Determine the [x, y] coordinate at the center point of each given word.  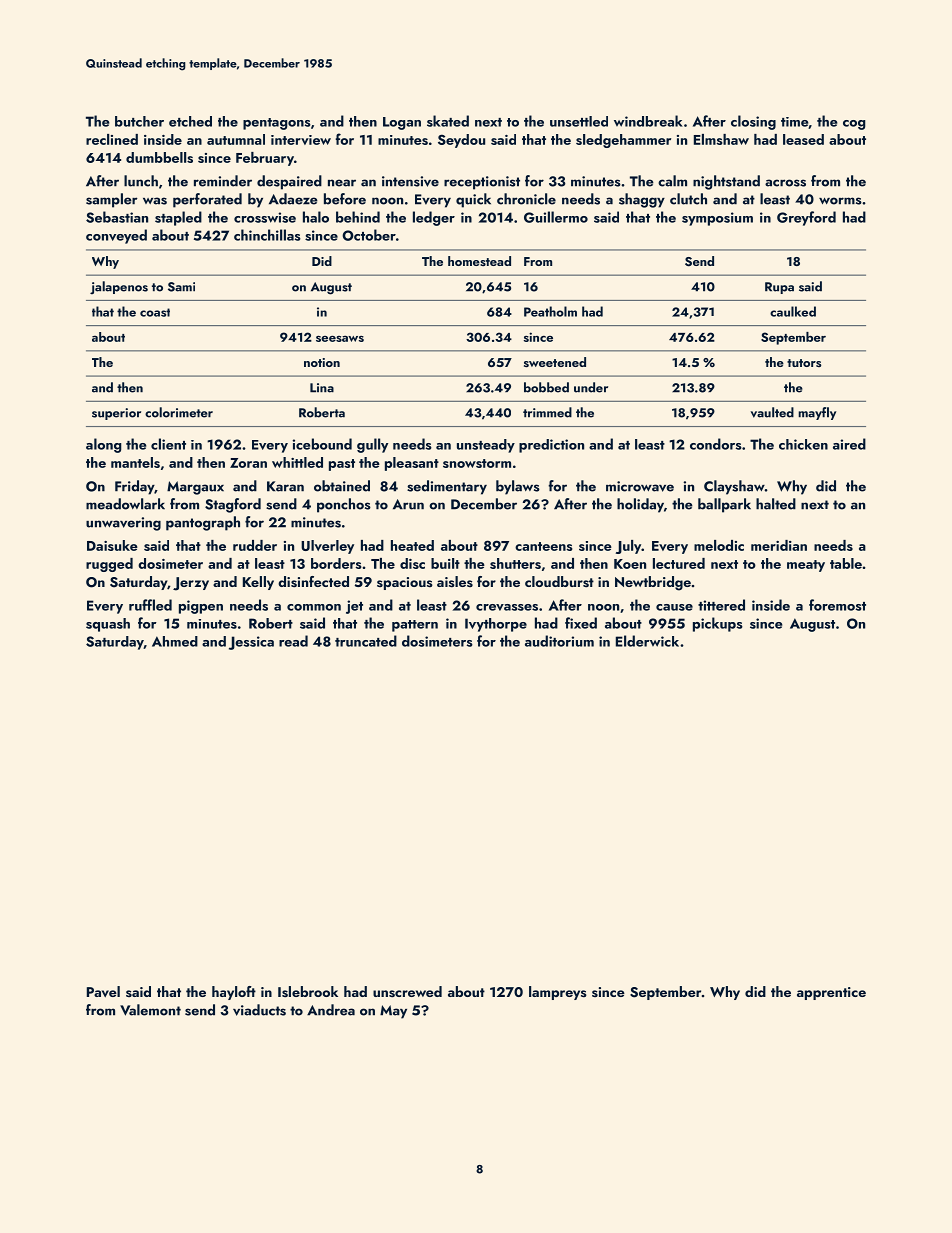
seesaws [340, 338]
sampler [112, 200]
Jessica [251, 643]
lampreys [558, 993]
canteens [543, 546]
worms [840, 201]
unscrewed [407, 992]
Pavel [103, 991]
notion [322, 362]
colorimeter [179, 412]
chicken [803, 444]
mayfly [817, 413]
